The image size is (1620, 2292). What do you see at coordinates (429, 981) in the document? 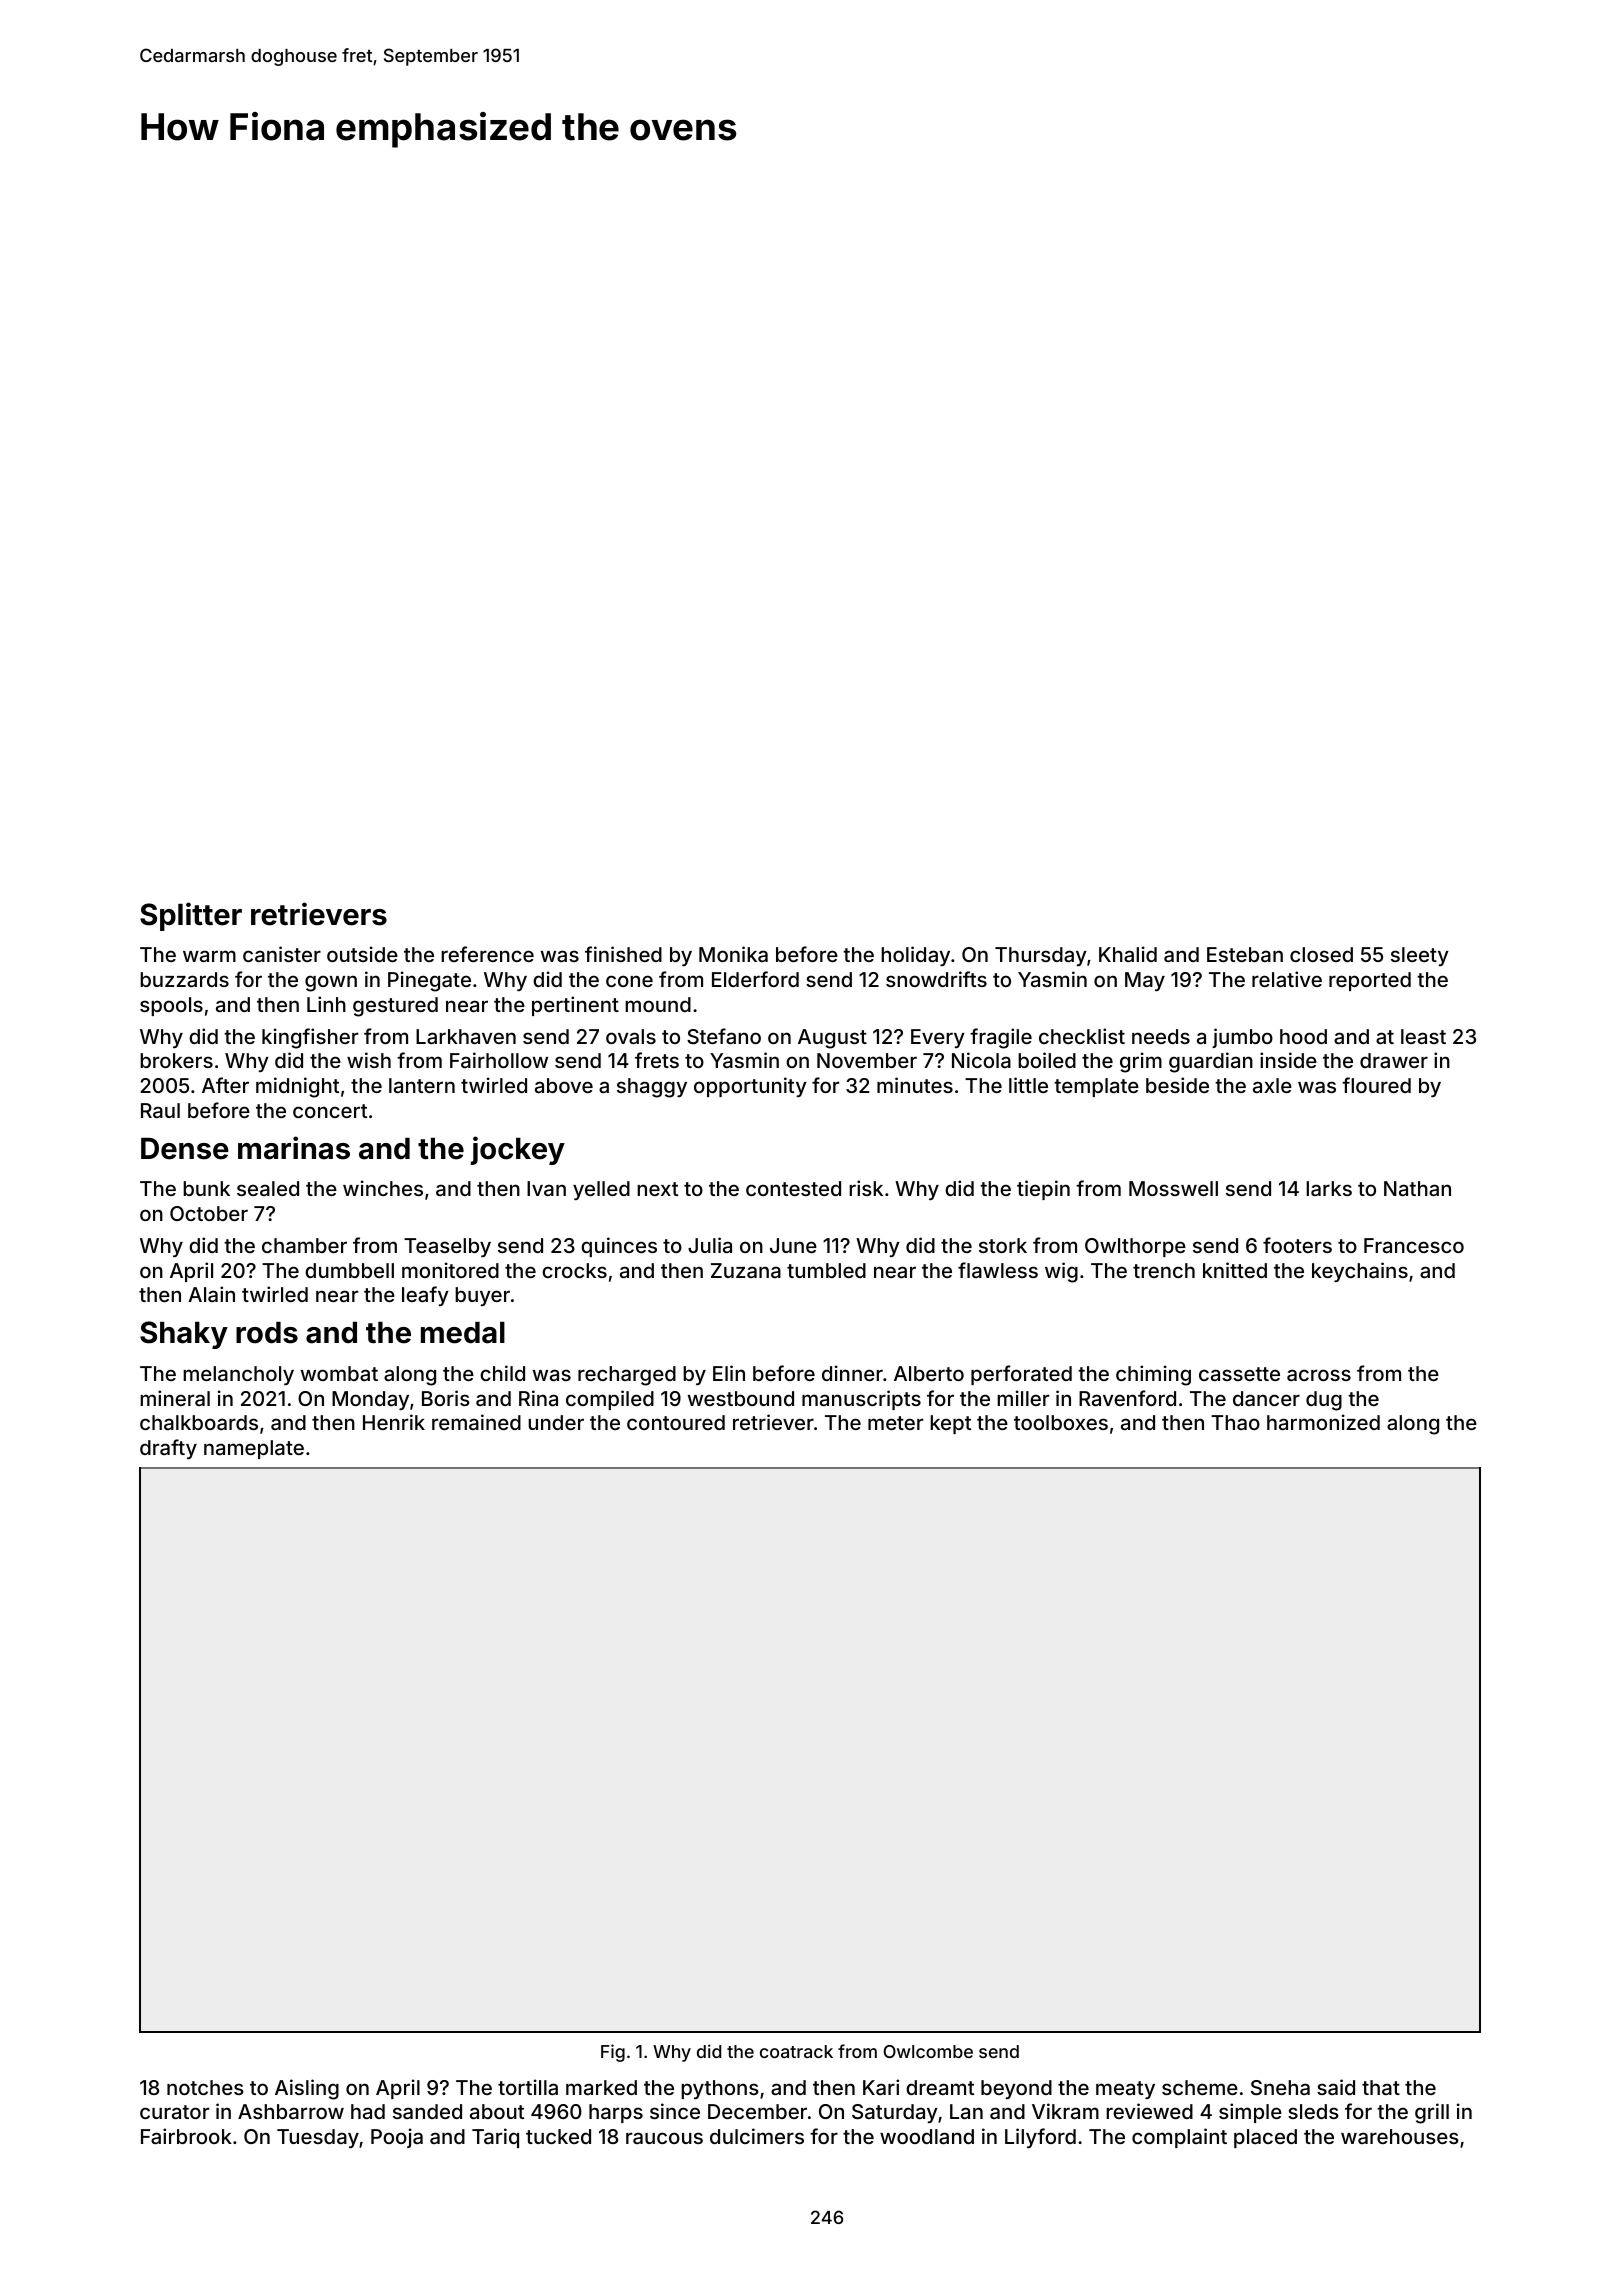
I see `Pinegate` at bounding box center [429, 981].
